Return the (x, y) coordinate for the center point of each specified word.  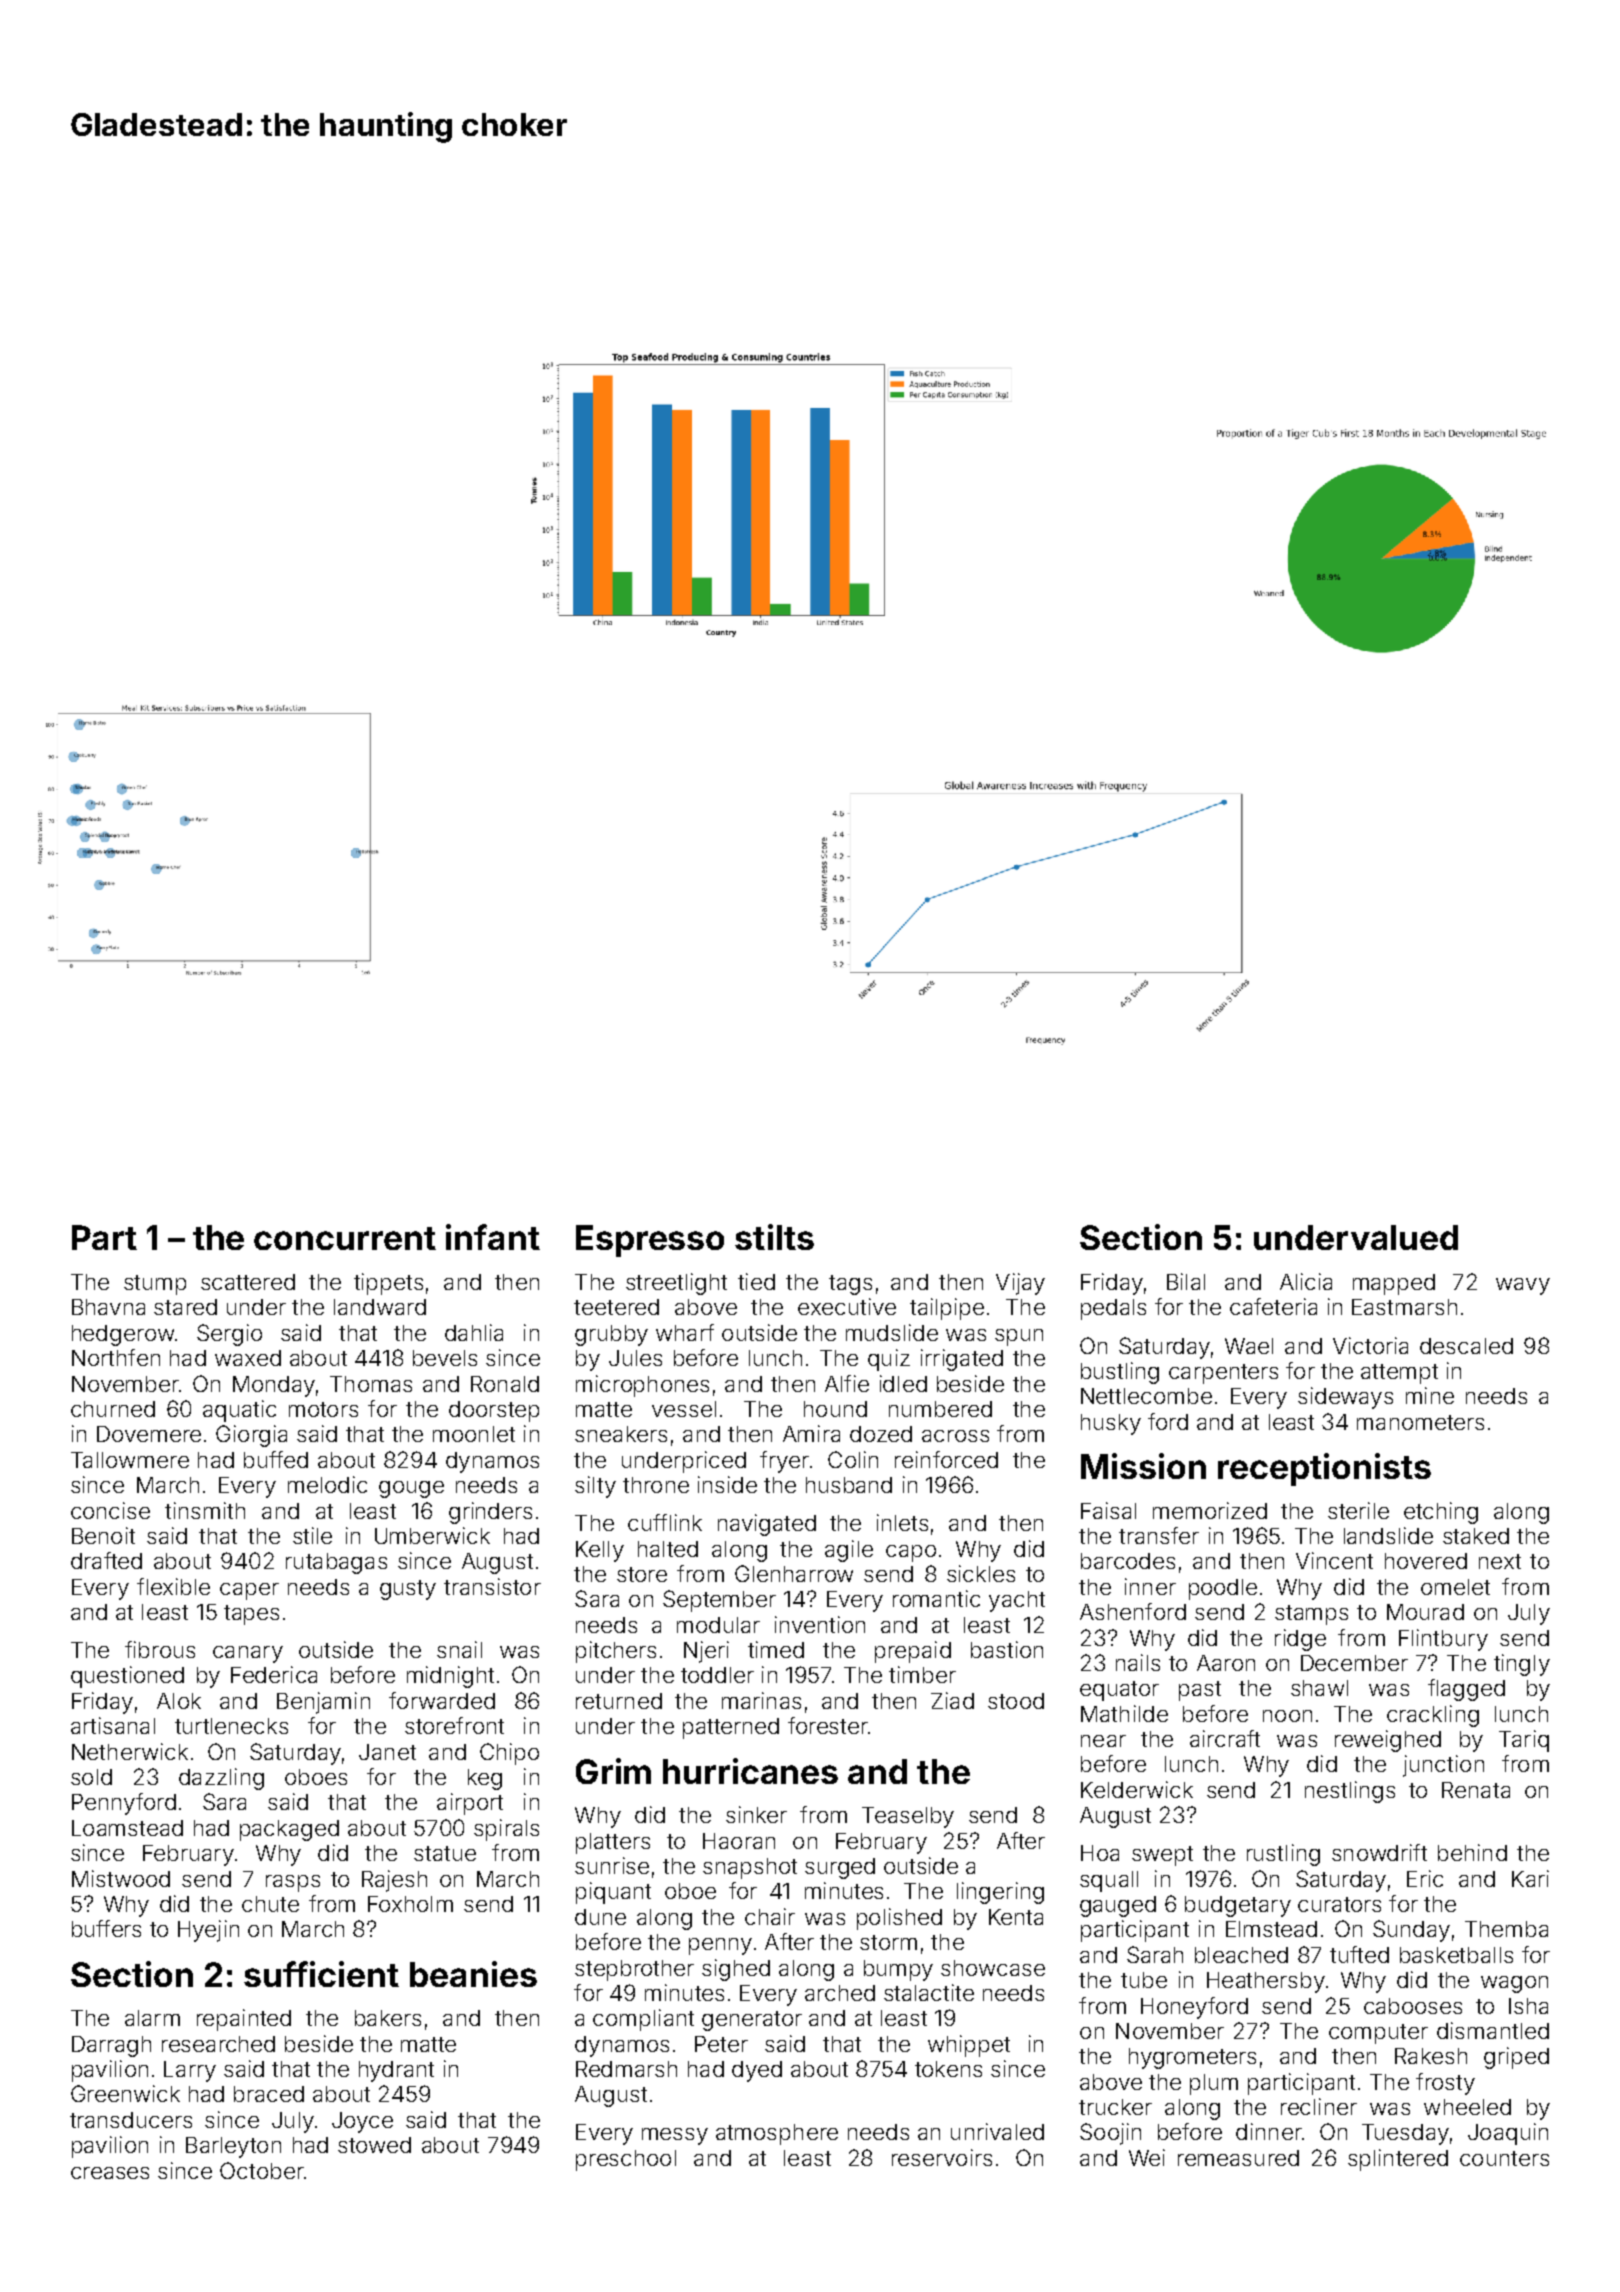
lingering (1000, 1893)
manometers (1420, 1422)
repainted (244, 2020)
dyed (757, 2071)
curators (1339, 1904)
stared (185, 1307)
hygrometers (1192, 2058)
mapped (1394, 1284)
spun (1019, 1337)
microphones (642, 1386)
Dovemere (149, 1434)
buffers (106, 1928)
